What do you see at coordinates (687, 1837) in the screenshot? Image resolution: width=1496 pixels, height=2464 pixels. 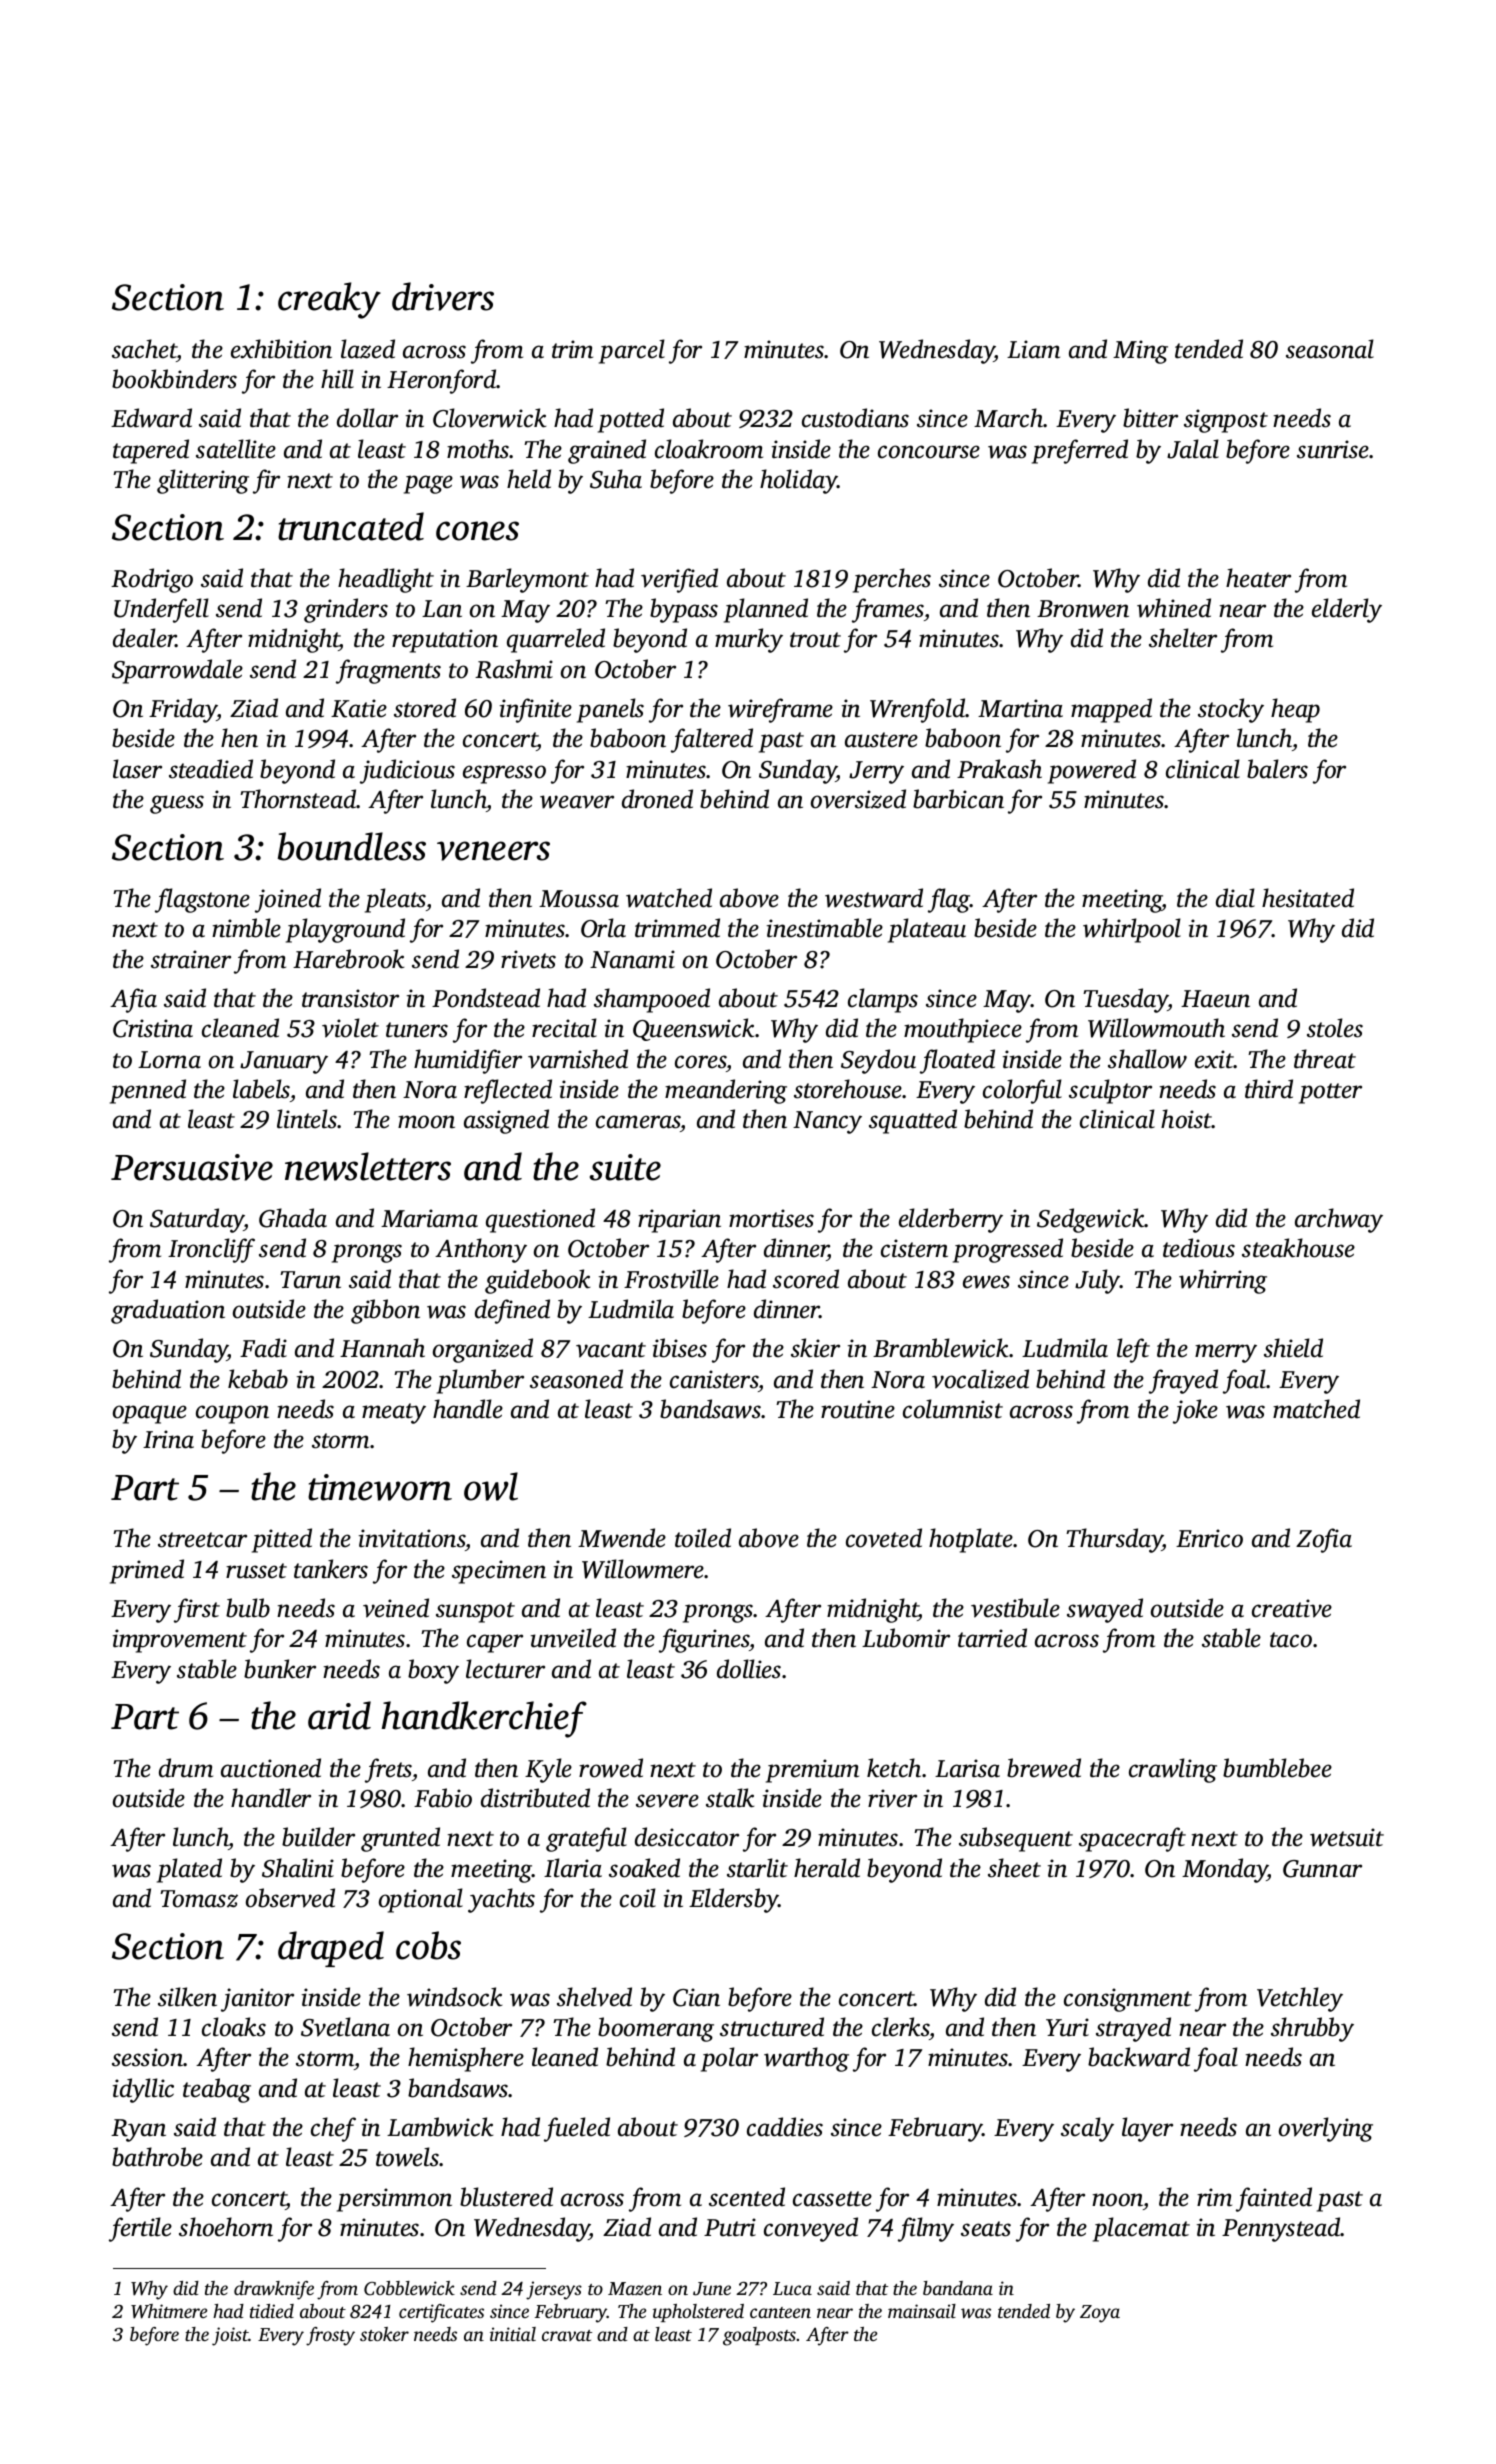 I see `desiccator` at bounding box center [687, 1837].
